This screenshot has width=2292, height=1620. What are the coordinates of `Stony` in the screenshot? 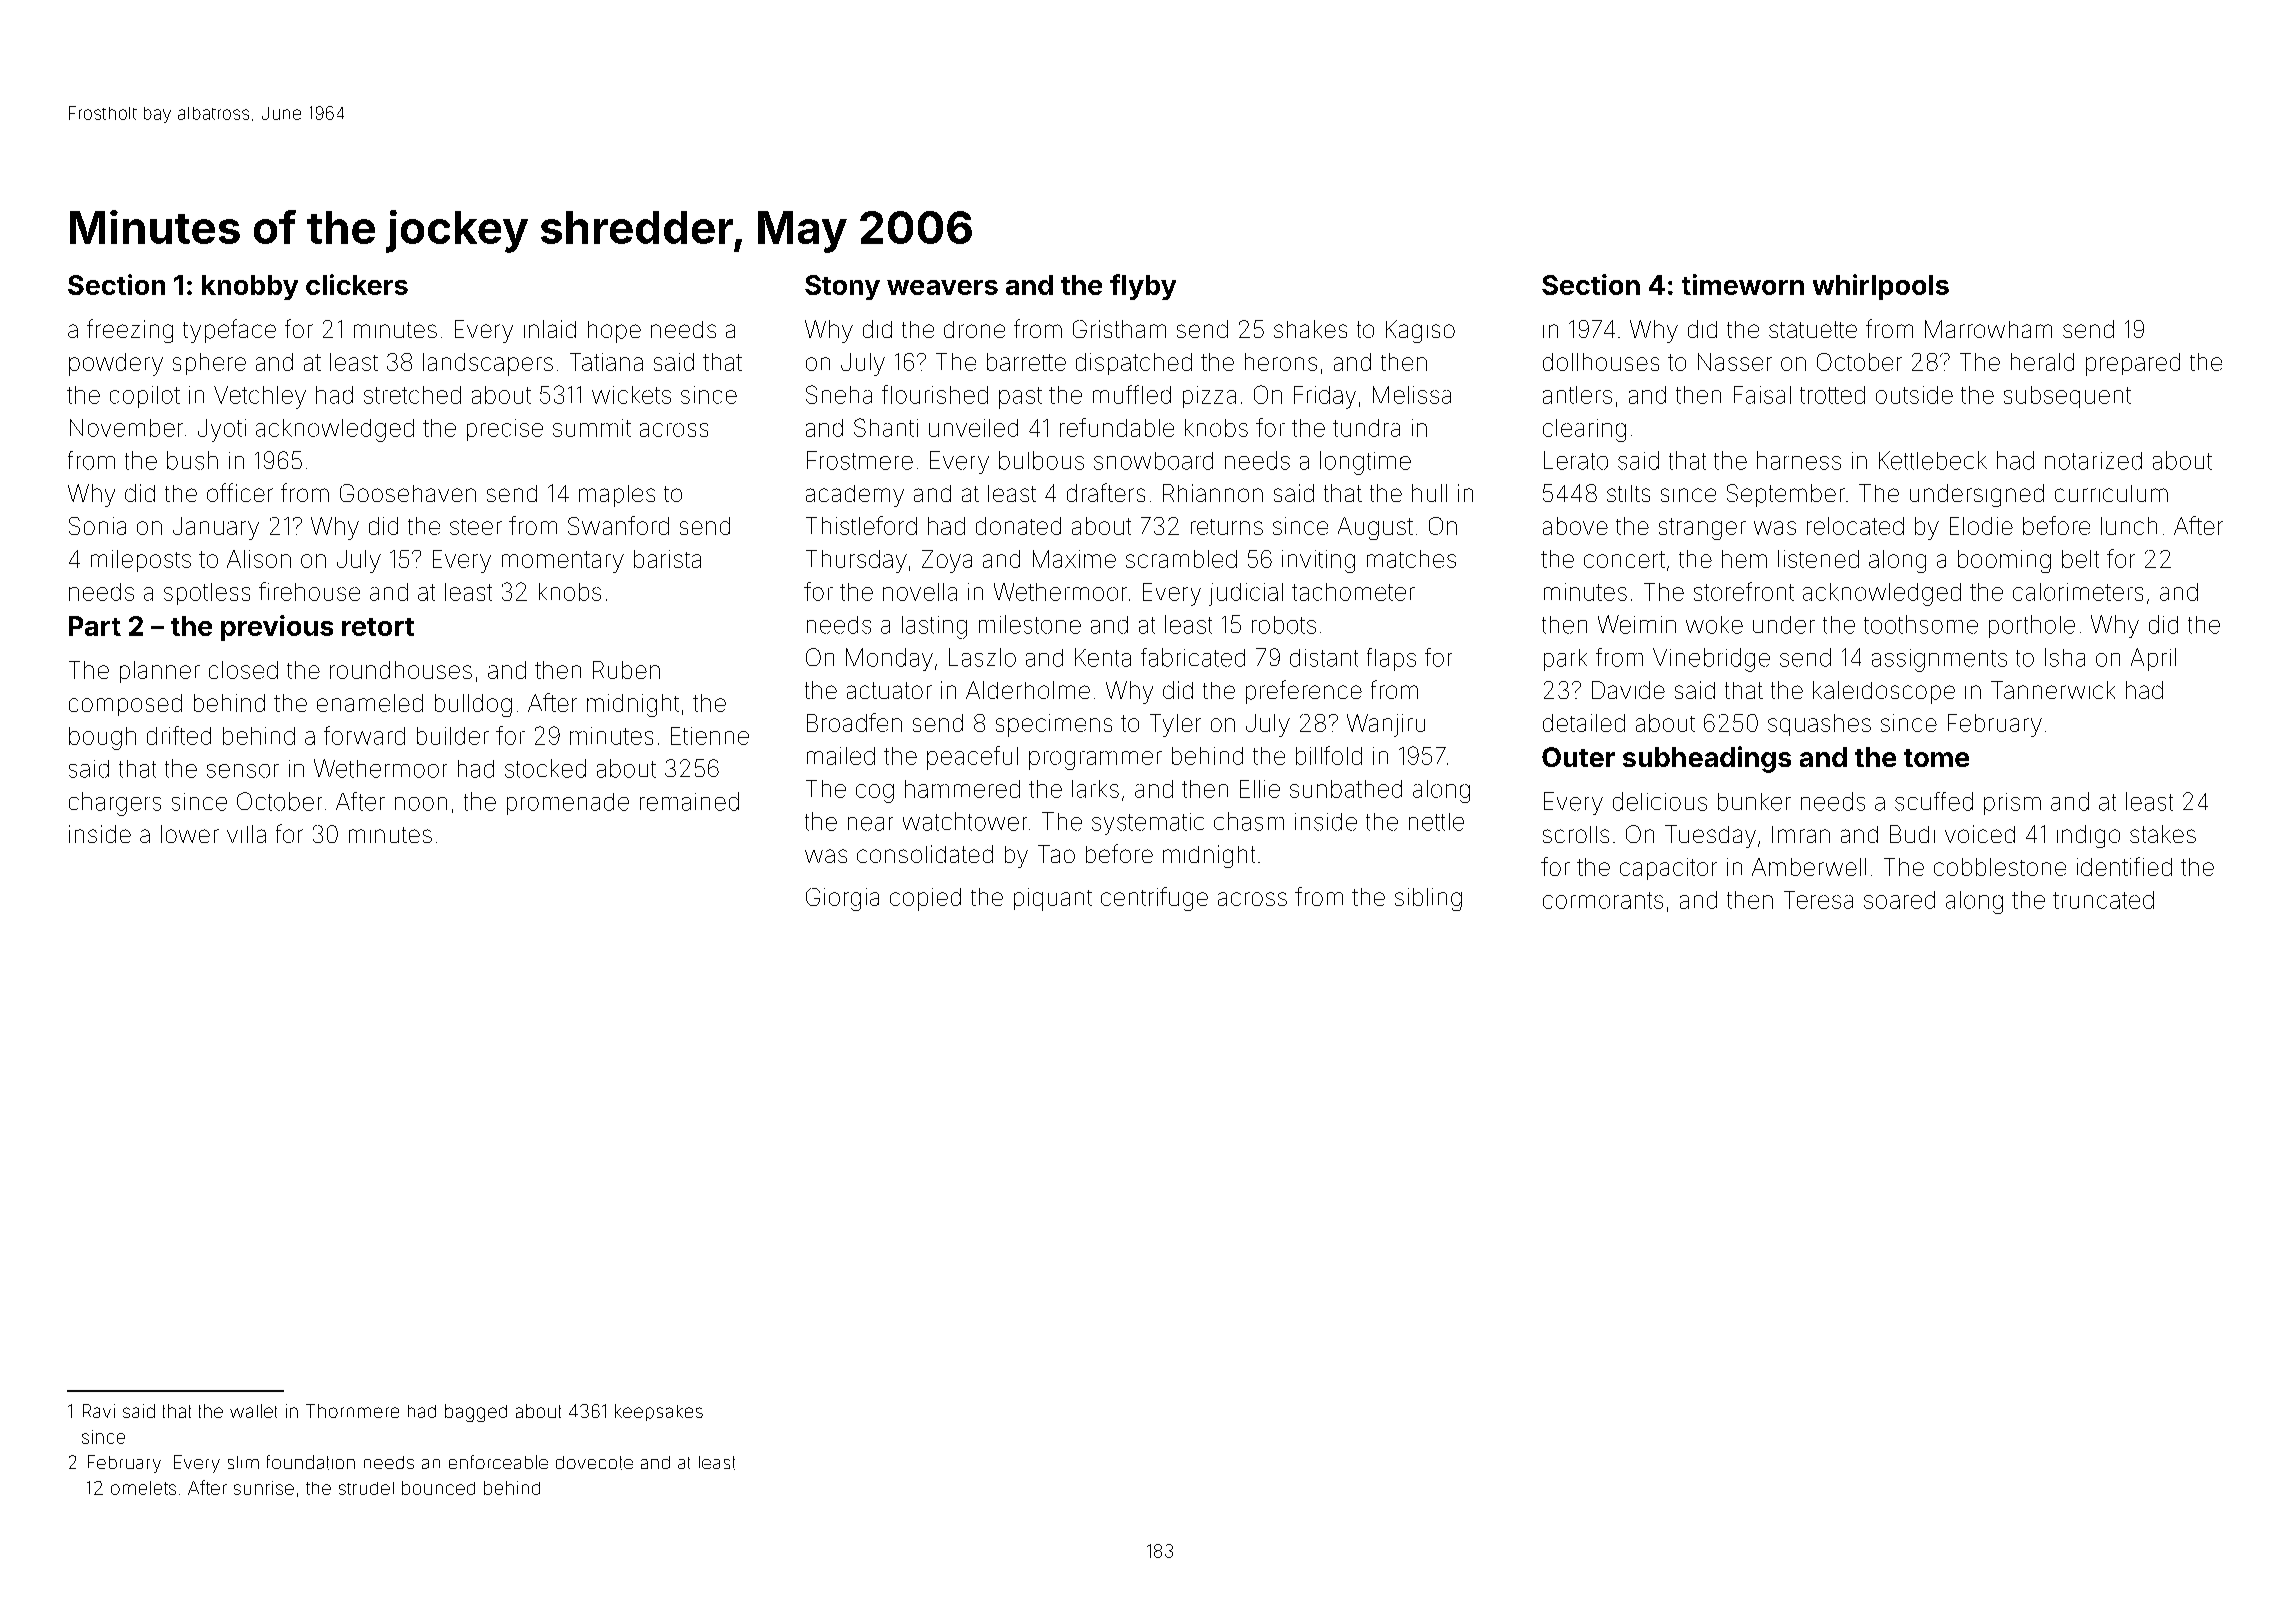 It's located at (842, 287).
